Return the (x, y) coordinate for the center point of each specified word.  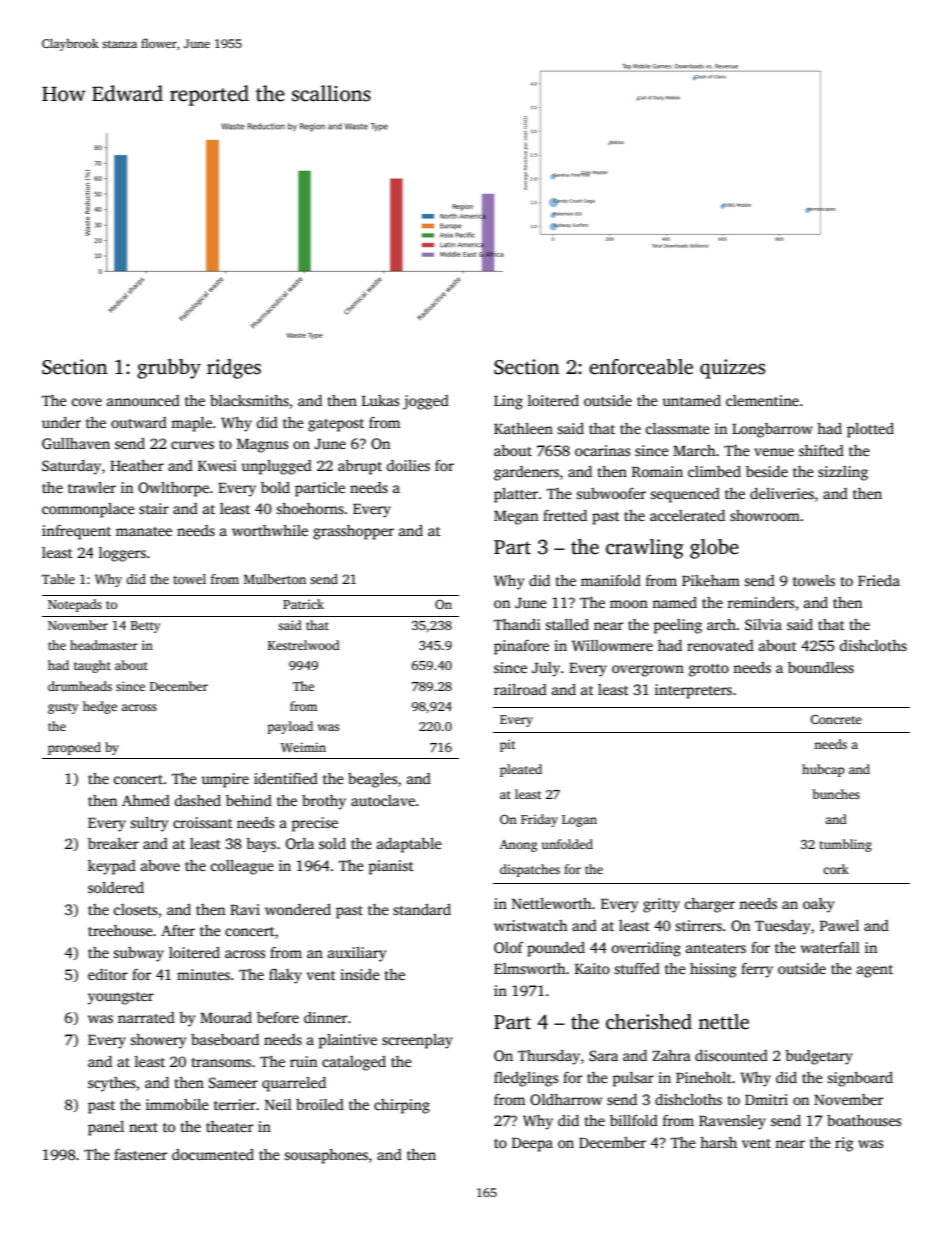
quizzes (732, 369)
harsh (718, 1142)
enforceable (641, 367)
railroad (520, 689)
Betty (145, 627)
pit (508, 745)
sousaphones (326, 1156)
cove (87, 402)
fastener (140, 1154)
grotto (709, 670)
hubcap (823, 770)
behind (249, 800)
